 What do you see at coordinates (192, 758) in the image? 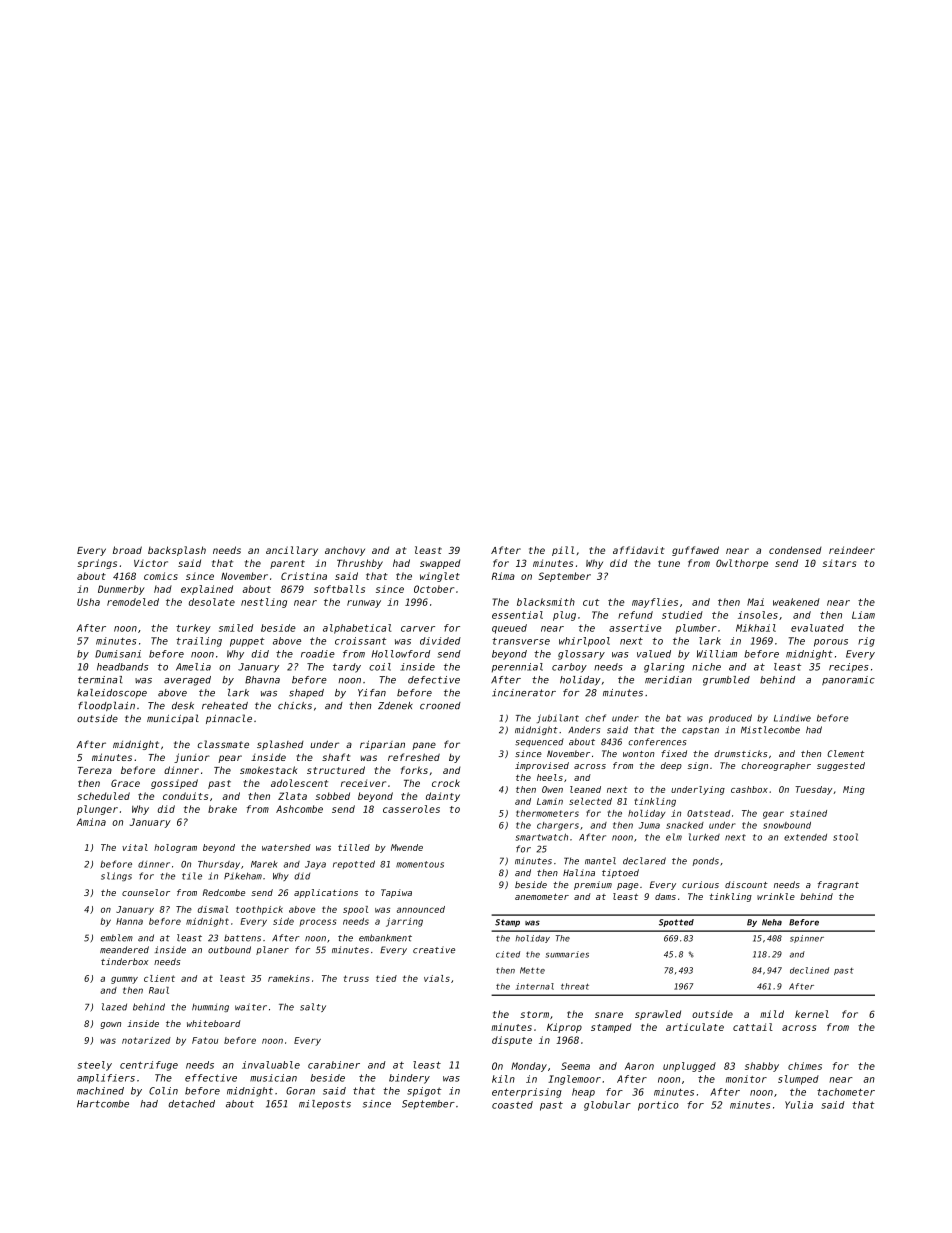
I see `junior` at bounding box center [192, 758].
